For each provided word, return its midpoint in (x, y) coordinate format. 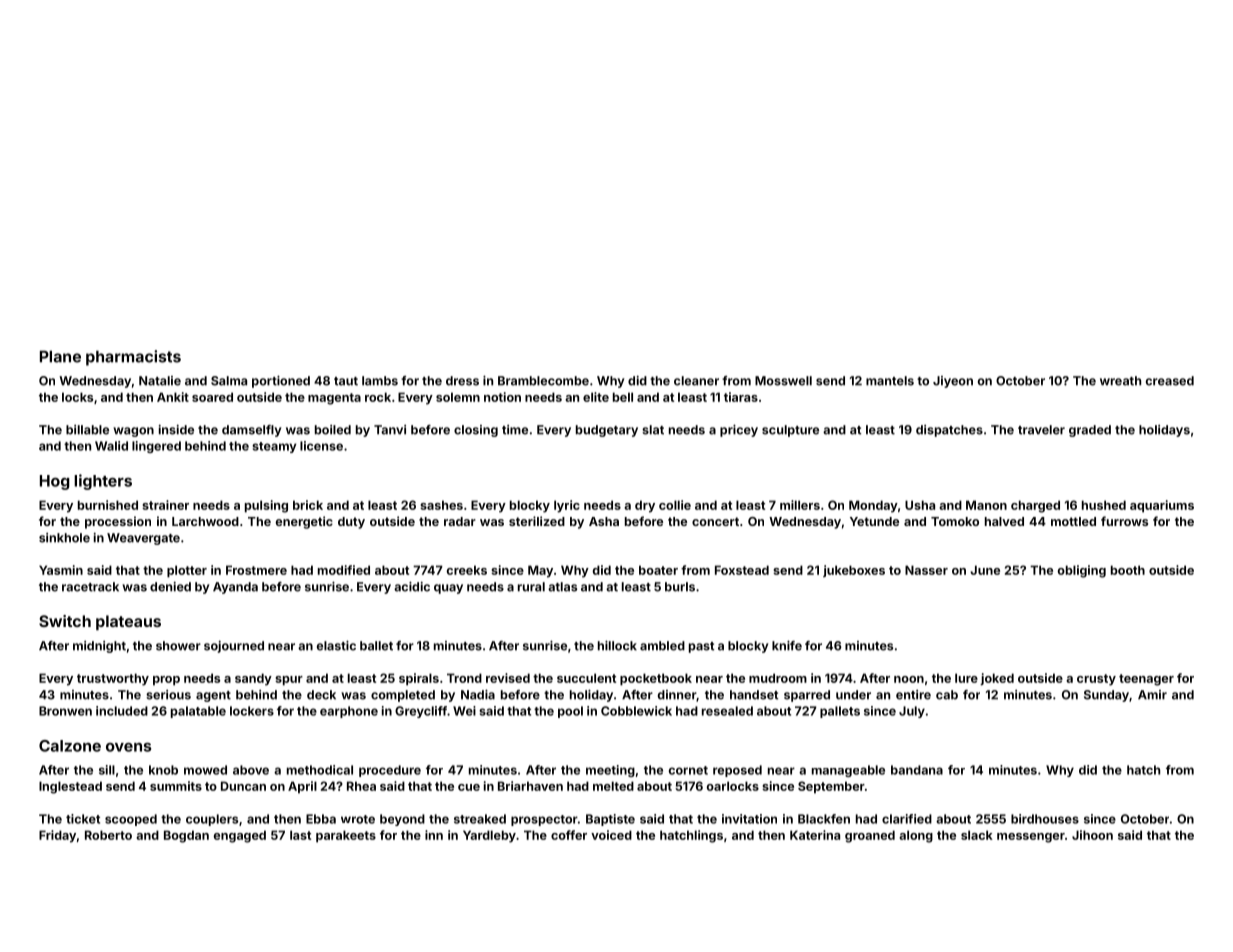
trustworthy (113, 679)
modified (344, 570)
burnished (108, 505)
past (701, 647)
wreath (1120, 381)
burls (680, 587)
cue (469, 787)
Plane (60, 356)
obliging (1082, 571)
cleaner (696, 381)
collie (675, 505)
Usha (920, 505)
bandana (917, 770)
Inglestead (70, 787)
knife (787, 645)
